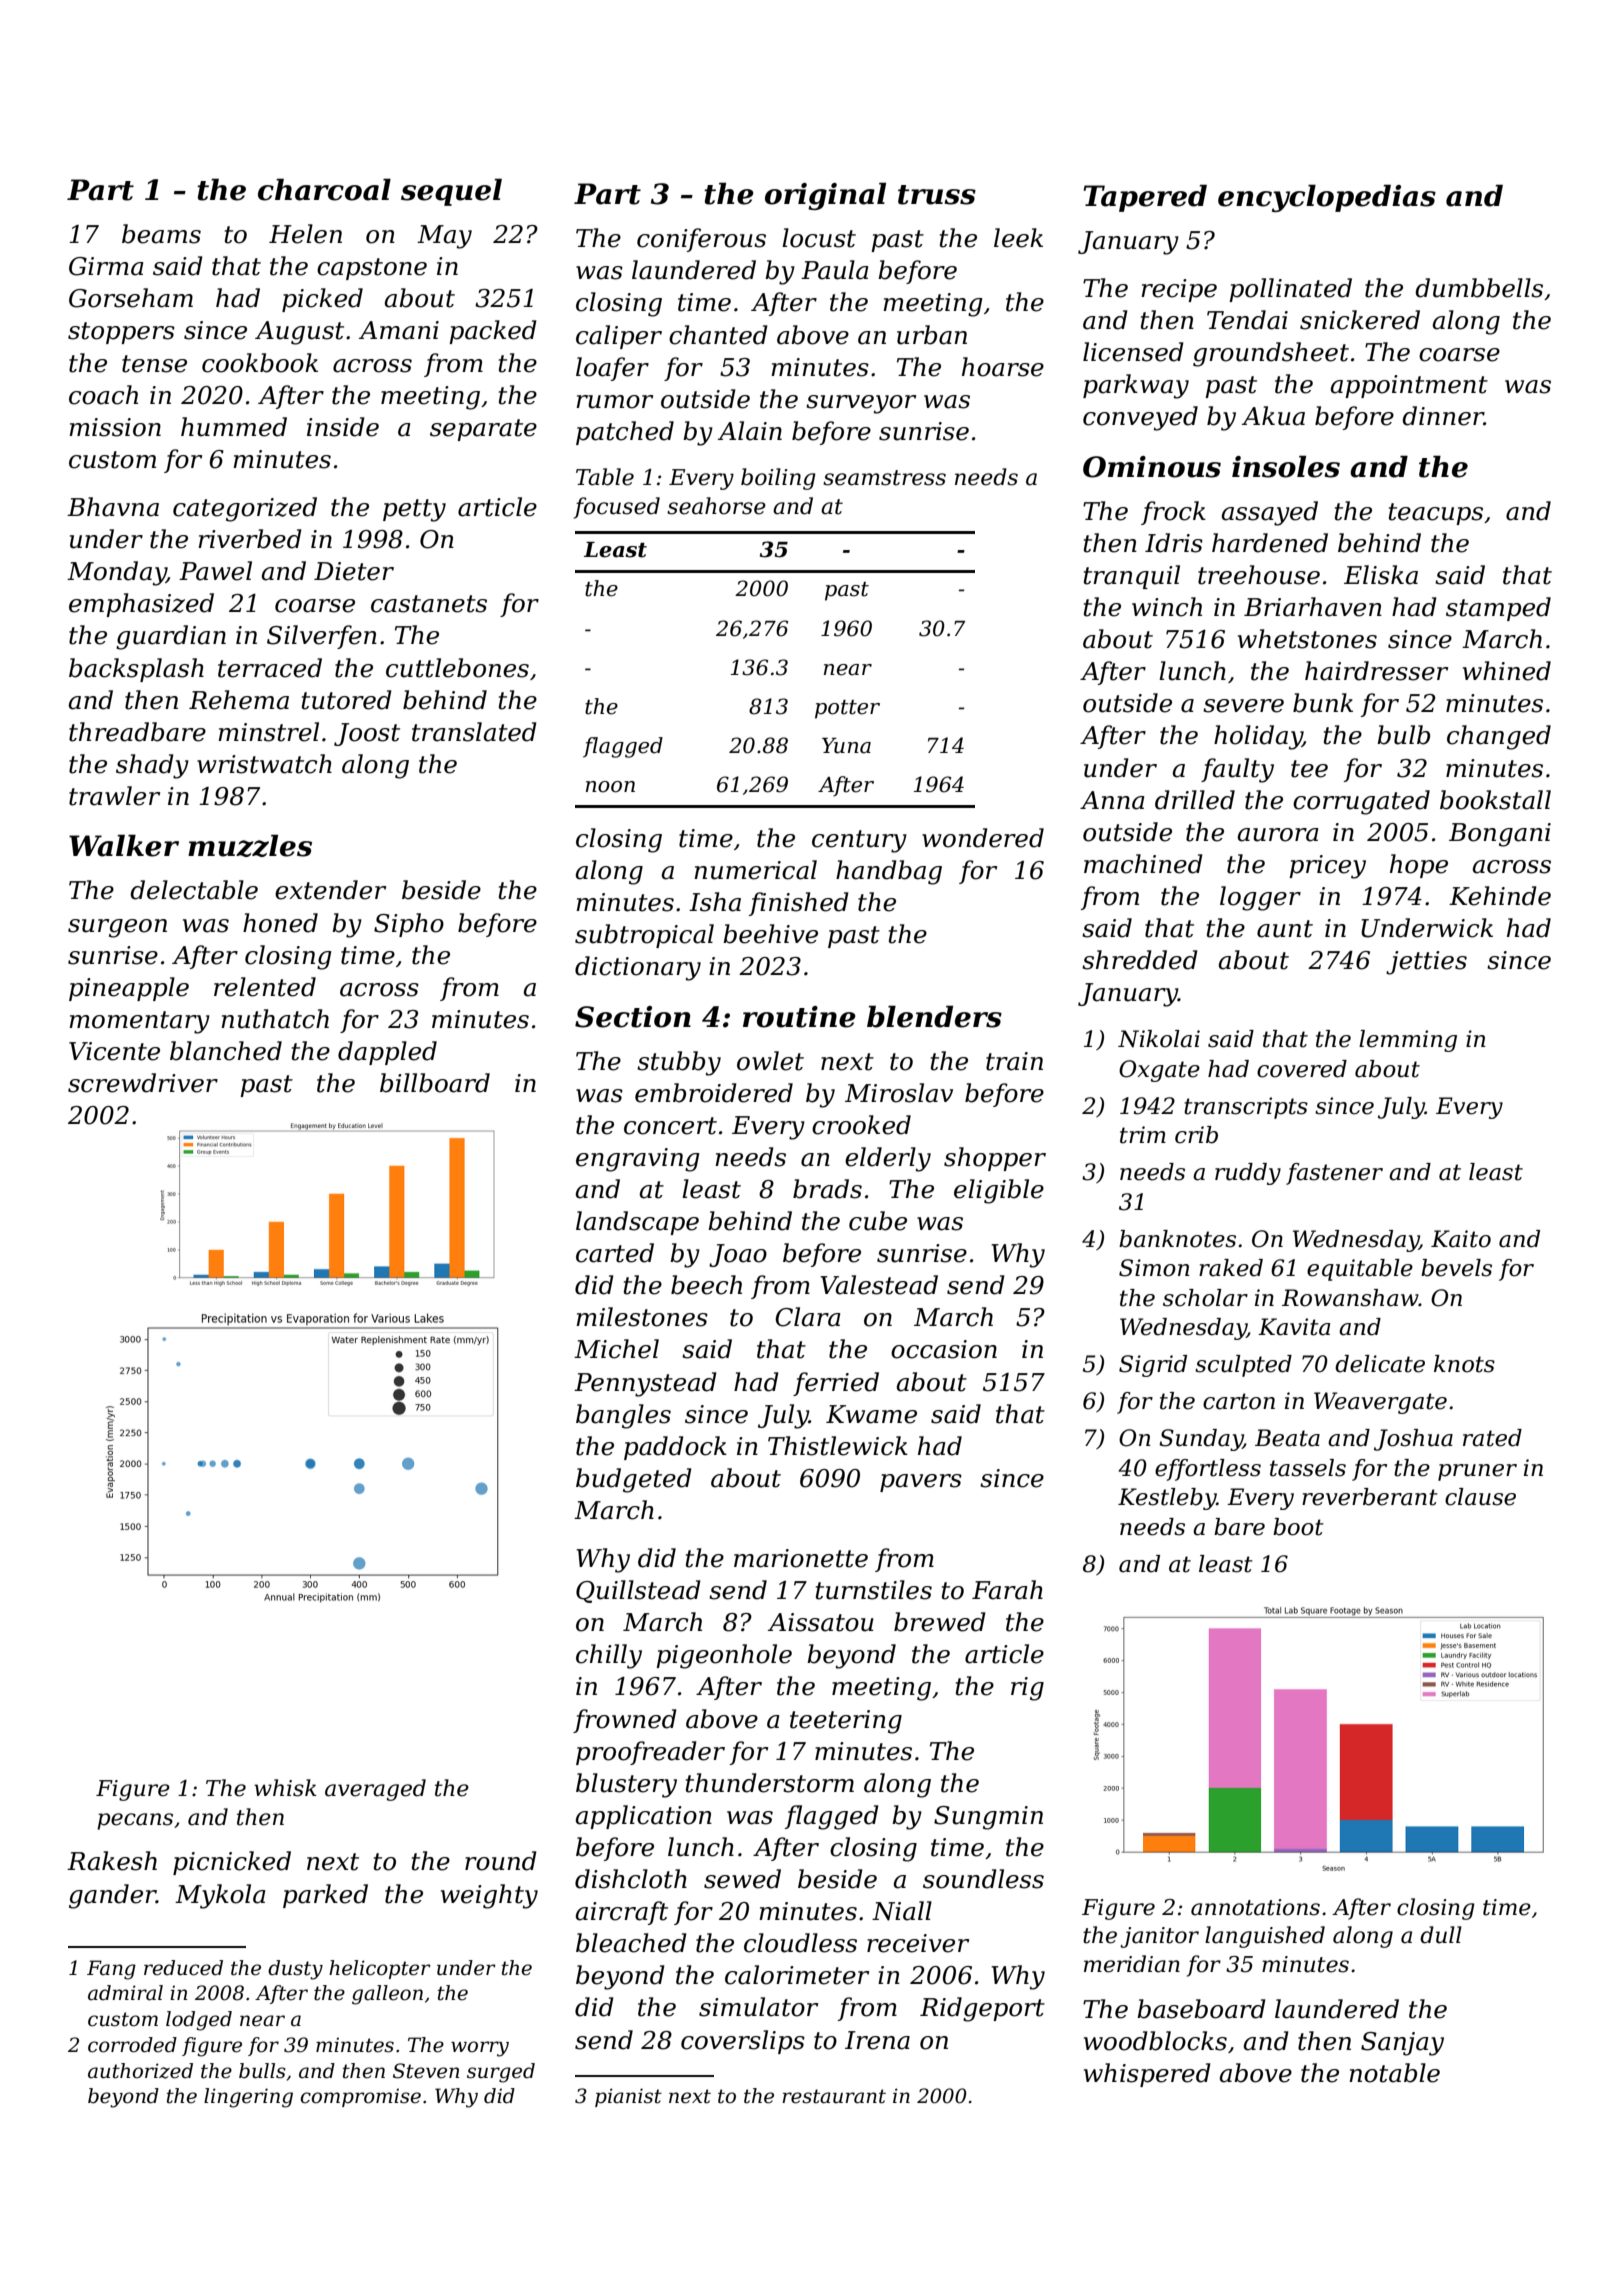 The height and width of the page is (2292, 1620). Describe the element at coordinates (615, 1253) in the page. I see `carted` at that location.
